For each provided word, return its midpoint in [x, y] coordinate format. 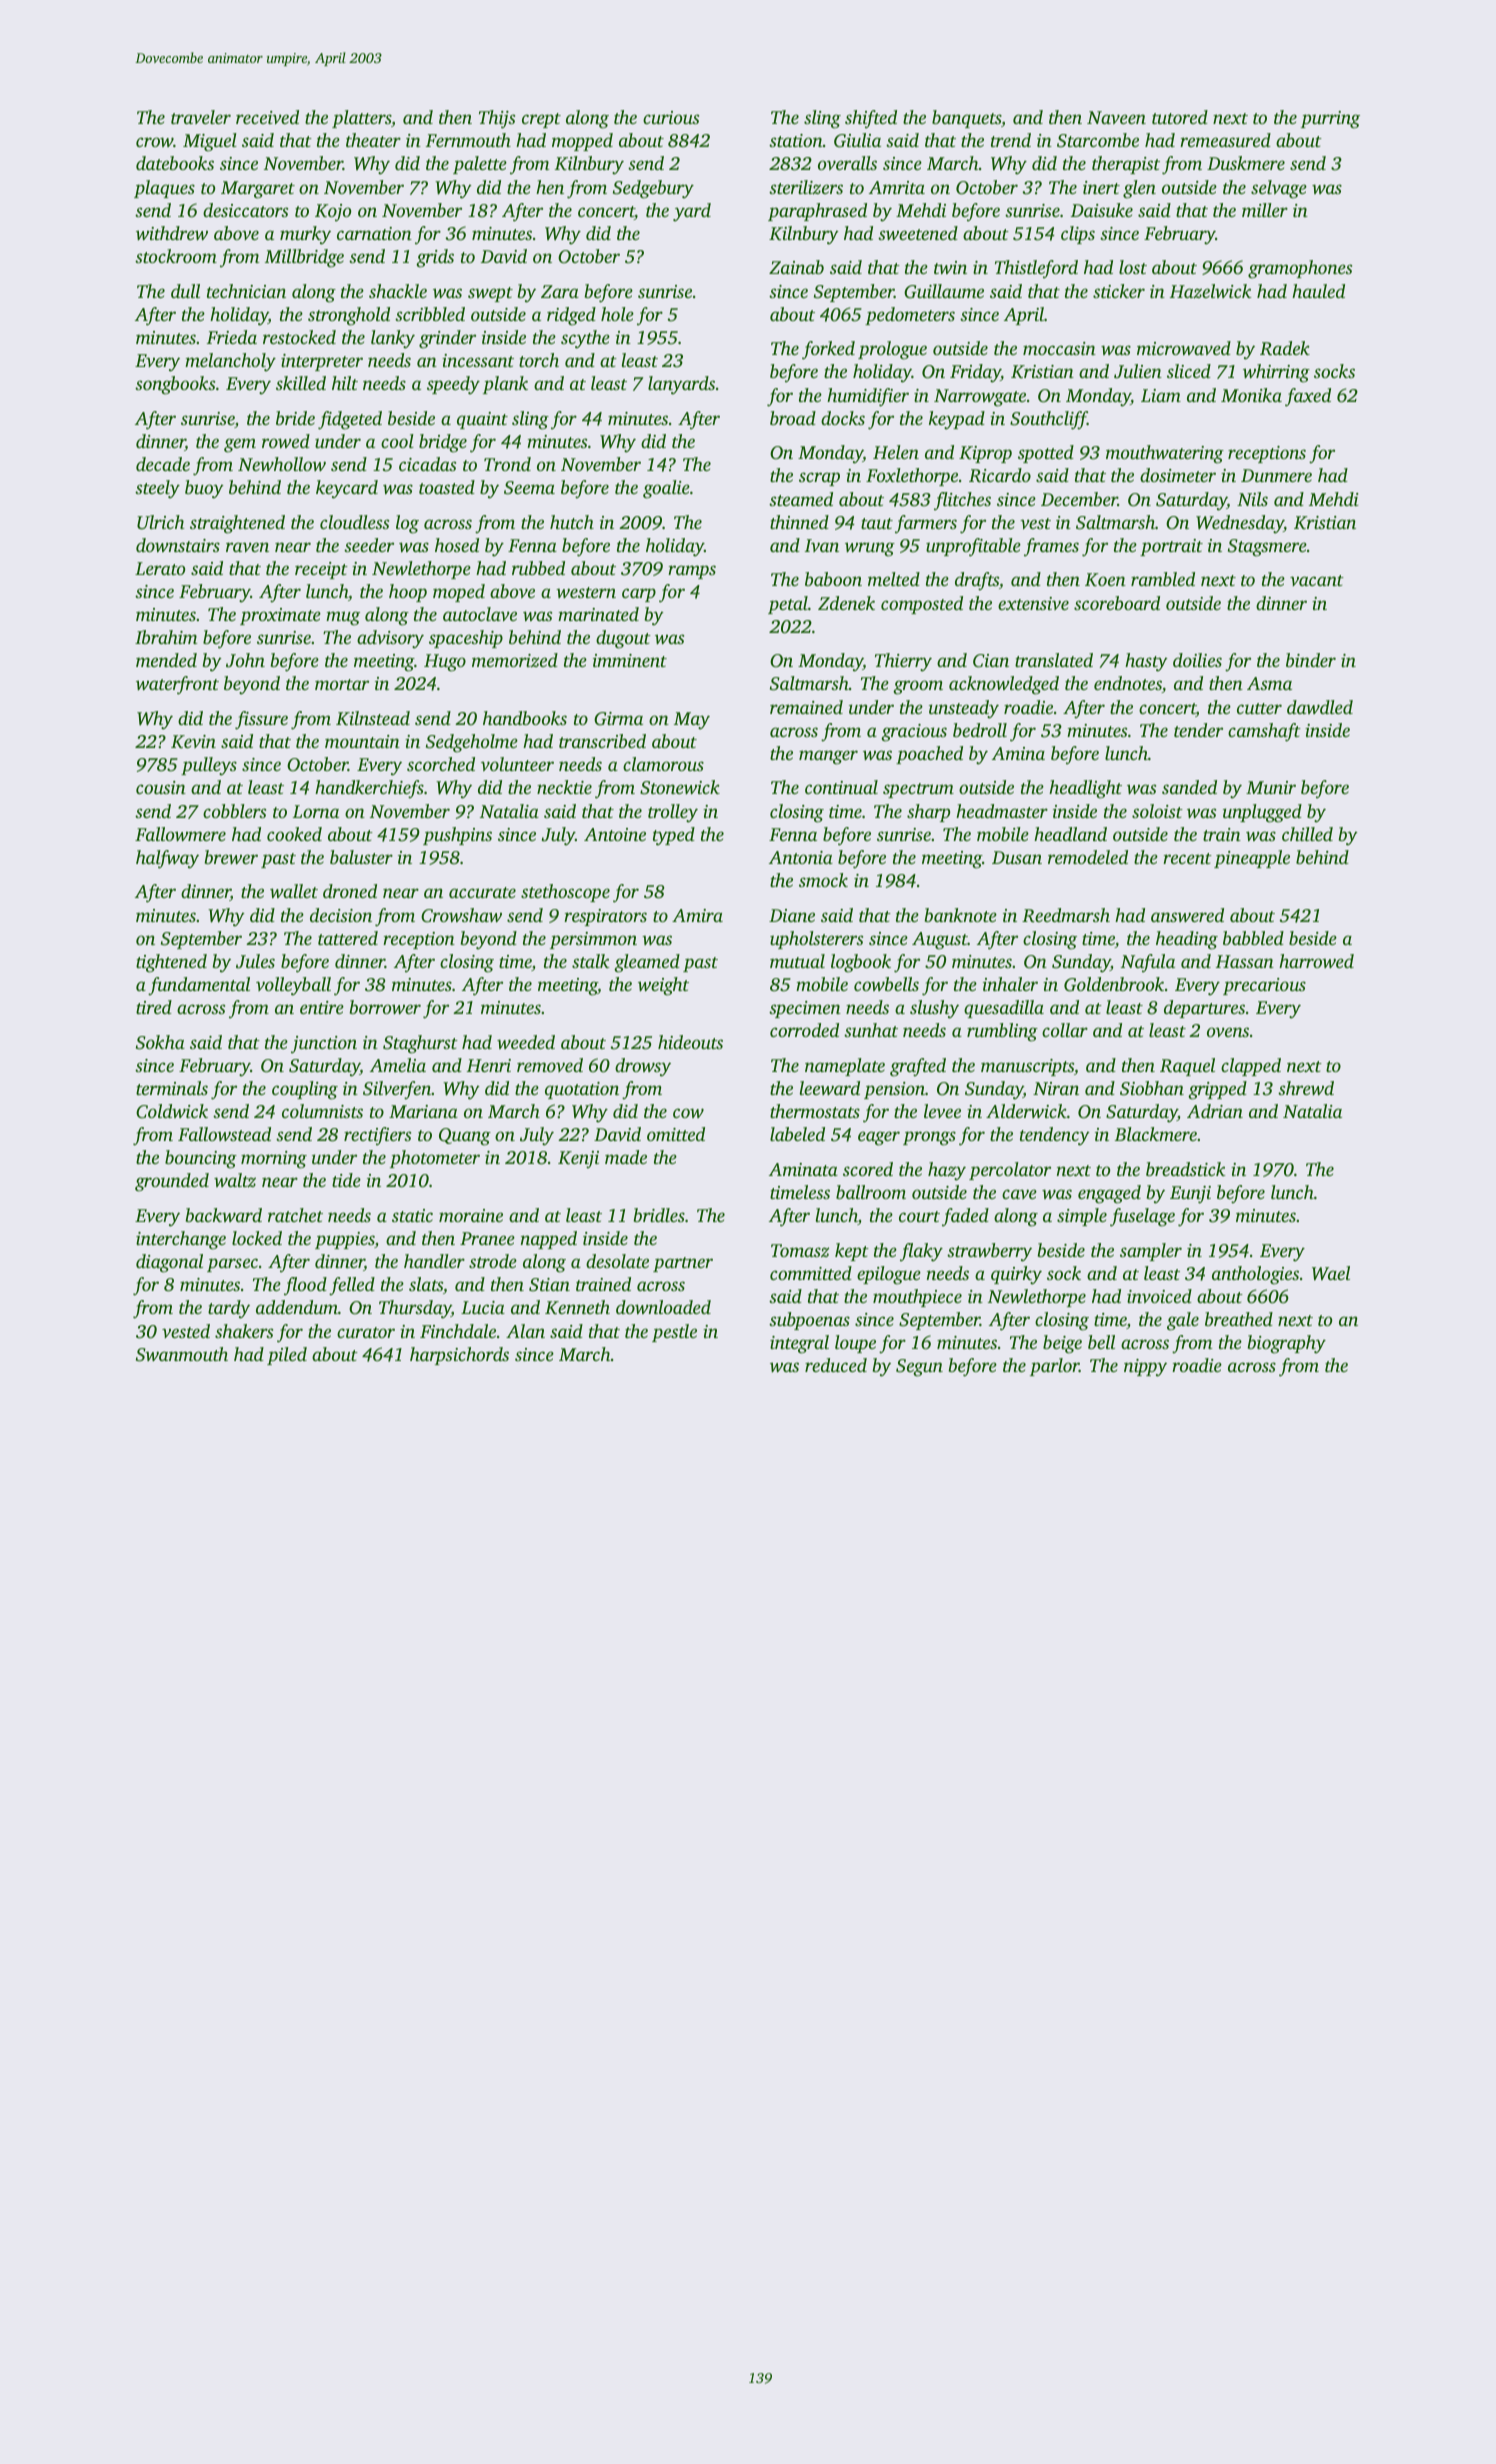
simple [1082, 1217]
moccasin [1059, 348]
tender [1198, 730]
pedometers [910, 316]
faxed [1308, 397]
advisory [390, 639]
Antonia [801, 857]
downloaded [663, 1307]
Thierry [903, 662]
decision [341, 915]
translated [1054, 660]
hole [617, 314]
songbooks [175, 385]
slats [426, 1284]
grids [435, 258]
